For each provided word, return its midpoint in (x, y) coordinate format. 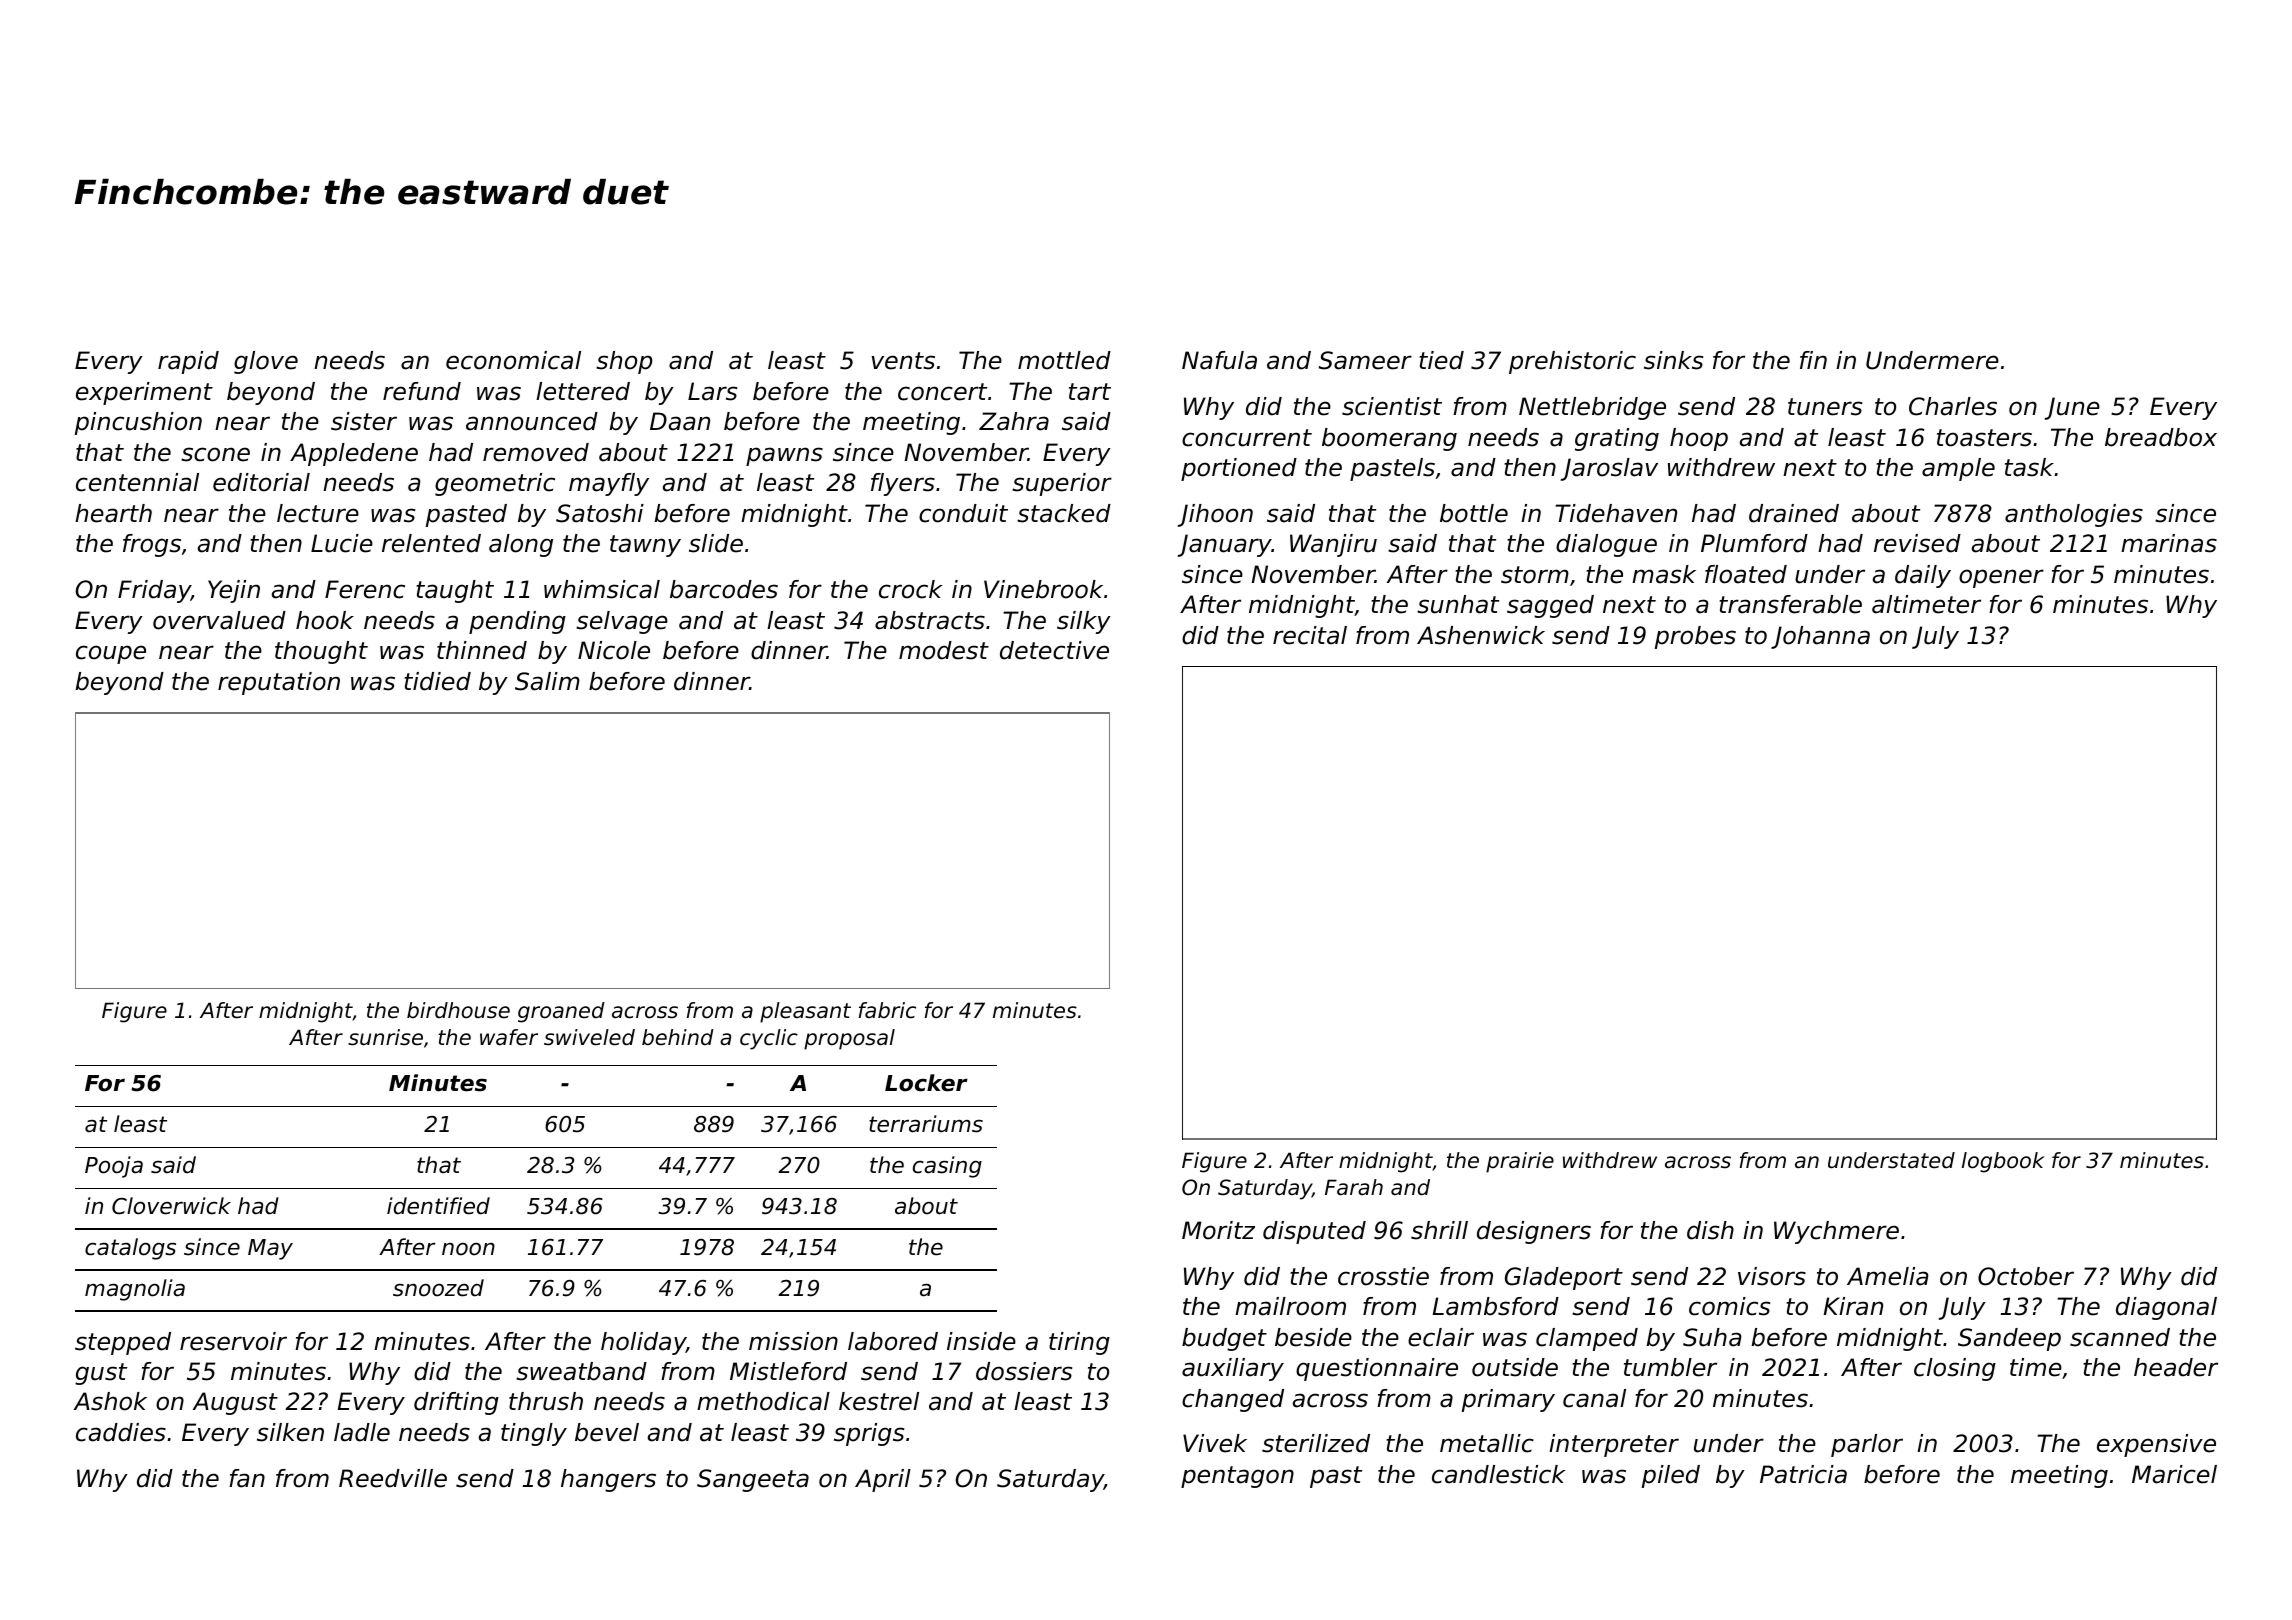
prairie (1520, 1162)
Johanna (1820, 637)
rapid (188, 362)
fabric (887, 1010)
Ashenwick (1481, 635)
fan (247, 1478)
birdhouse (458, 1010)
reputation (279, 683)
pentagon (1237, 1477)
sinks (1673, 360)
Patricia (1803, 1474)
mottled (1064, 360)
